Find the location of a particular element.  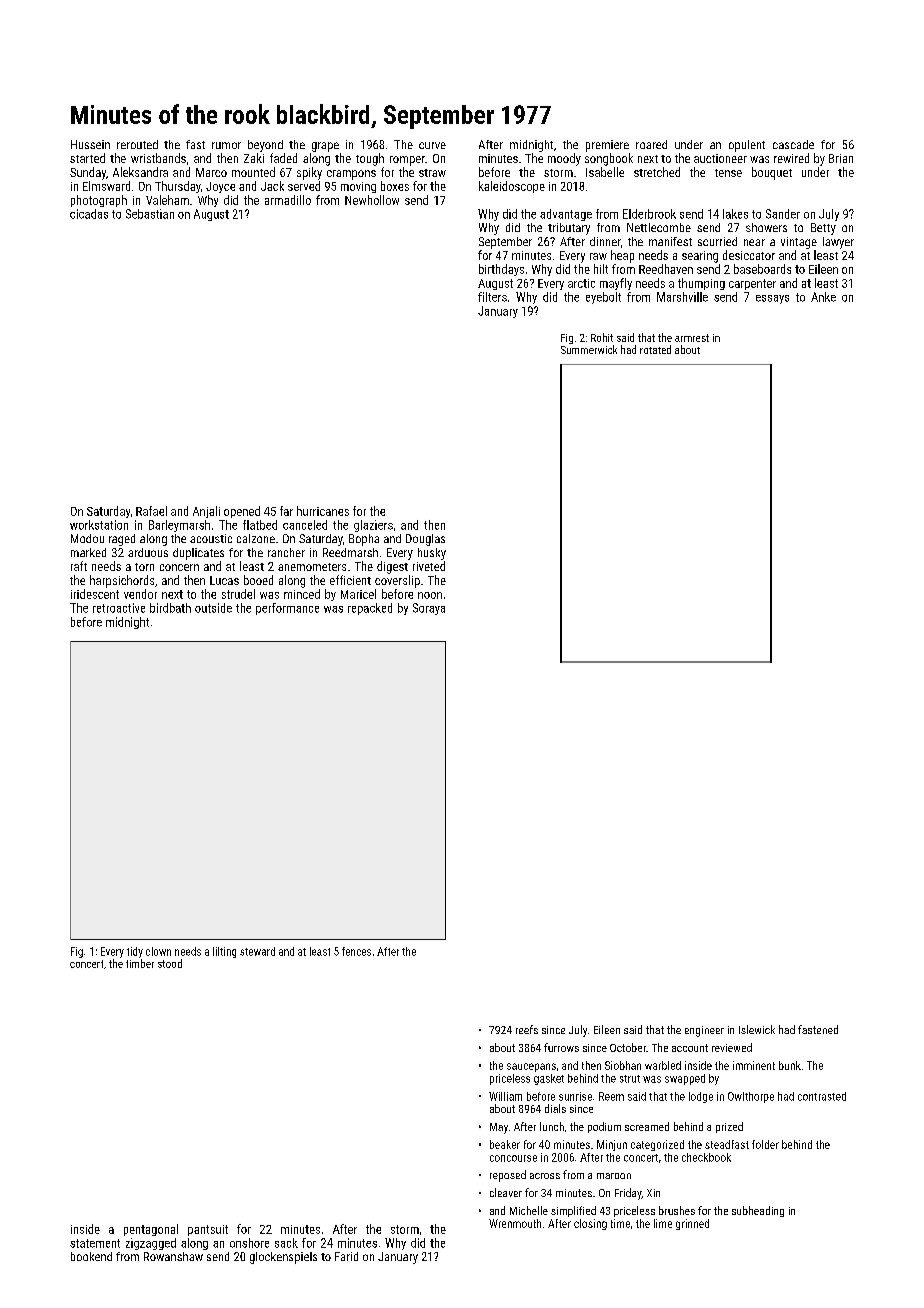

Anke is located at coordinates (823, 297).
